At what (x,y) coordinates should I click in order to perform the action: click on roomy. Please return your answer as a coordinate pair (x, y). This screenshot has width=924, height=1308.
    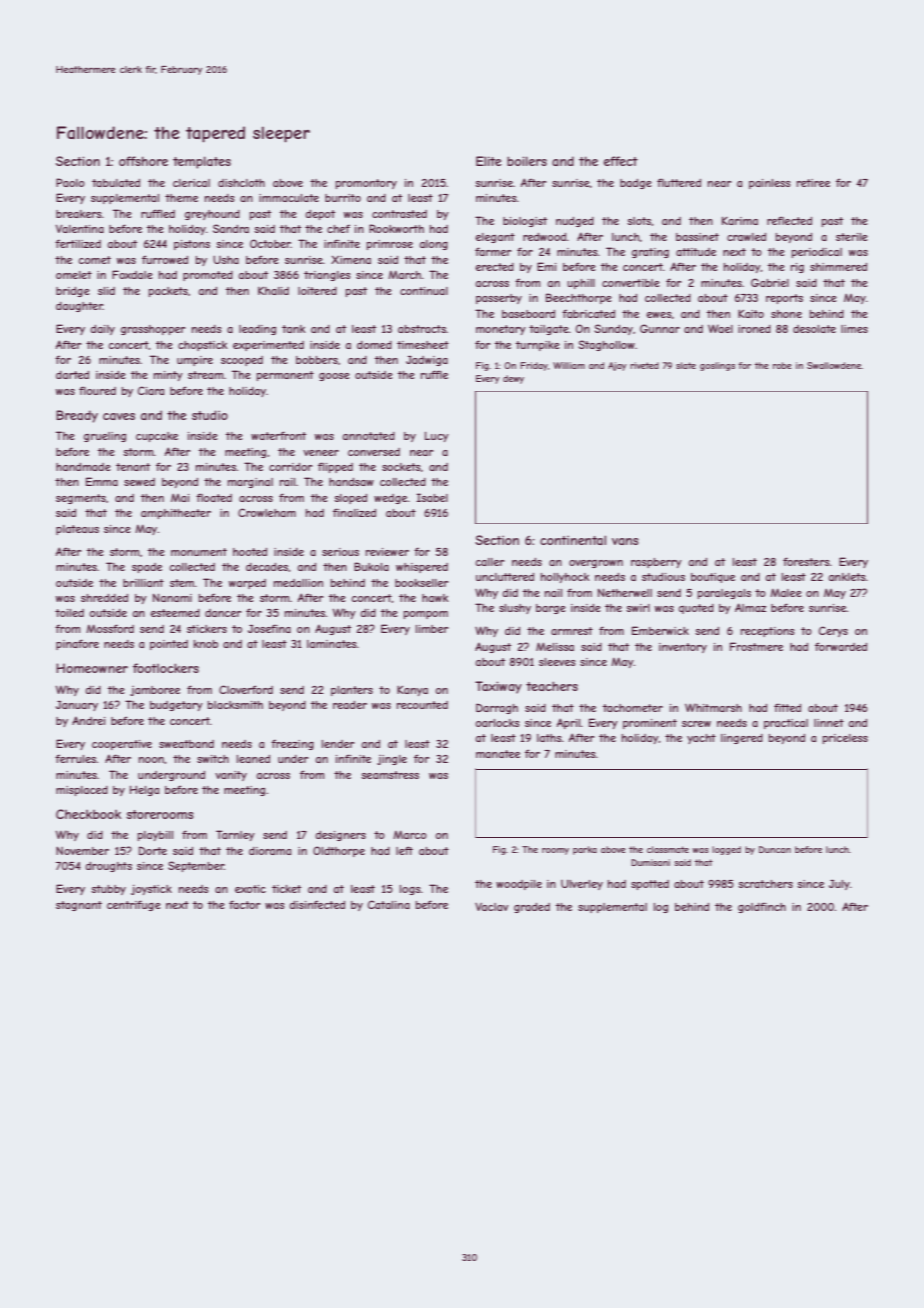
    Looking at the image, I should click on (555, 851).
